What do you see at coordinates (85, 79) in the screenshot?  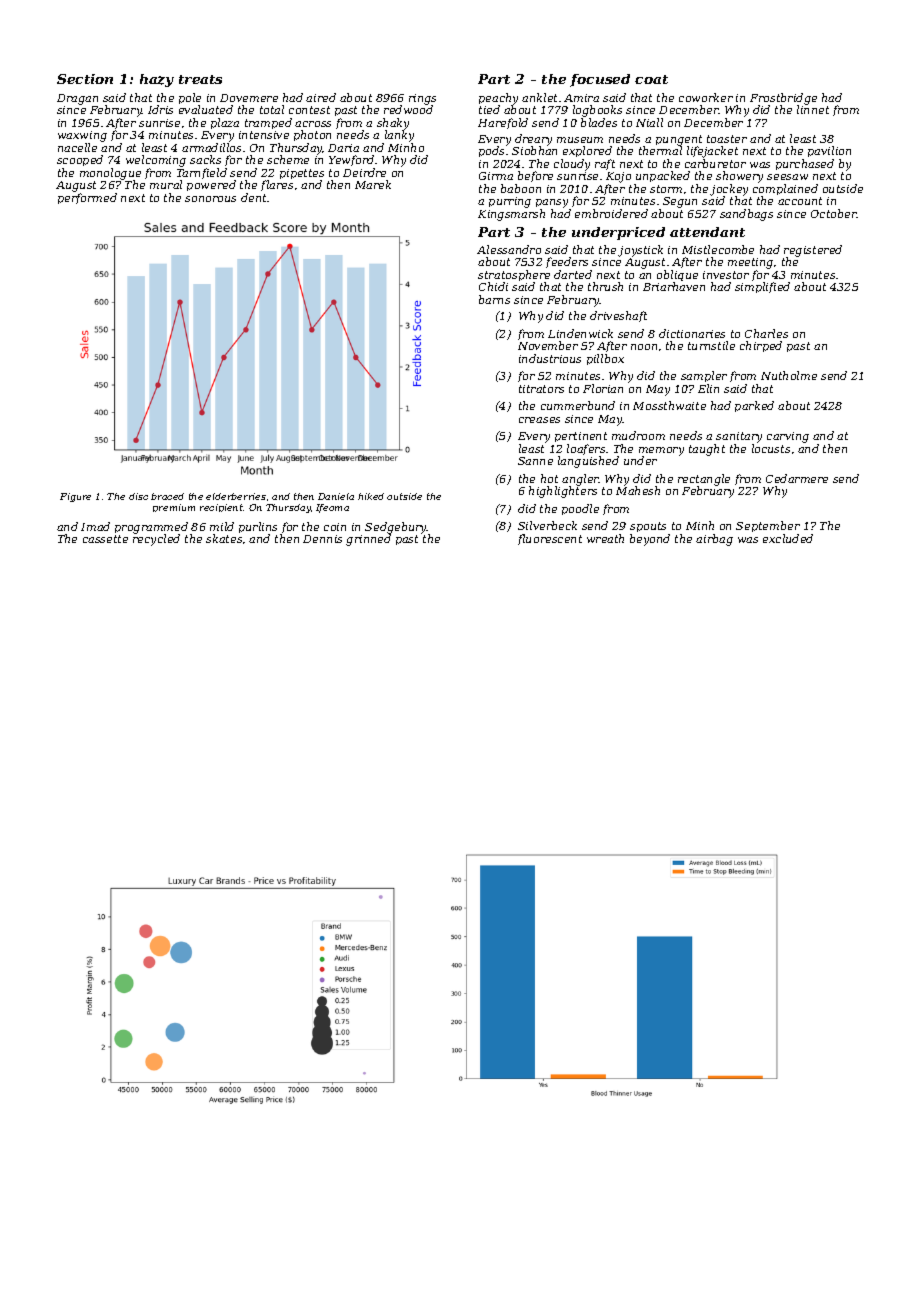 I see `Section` at bounding box center [85, 79].
